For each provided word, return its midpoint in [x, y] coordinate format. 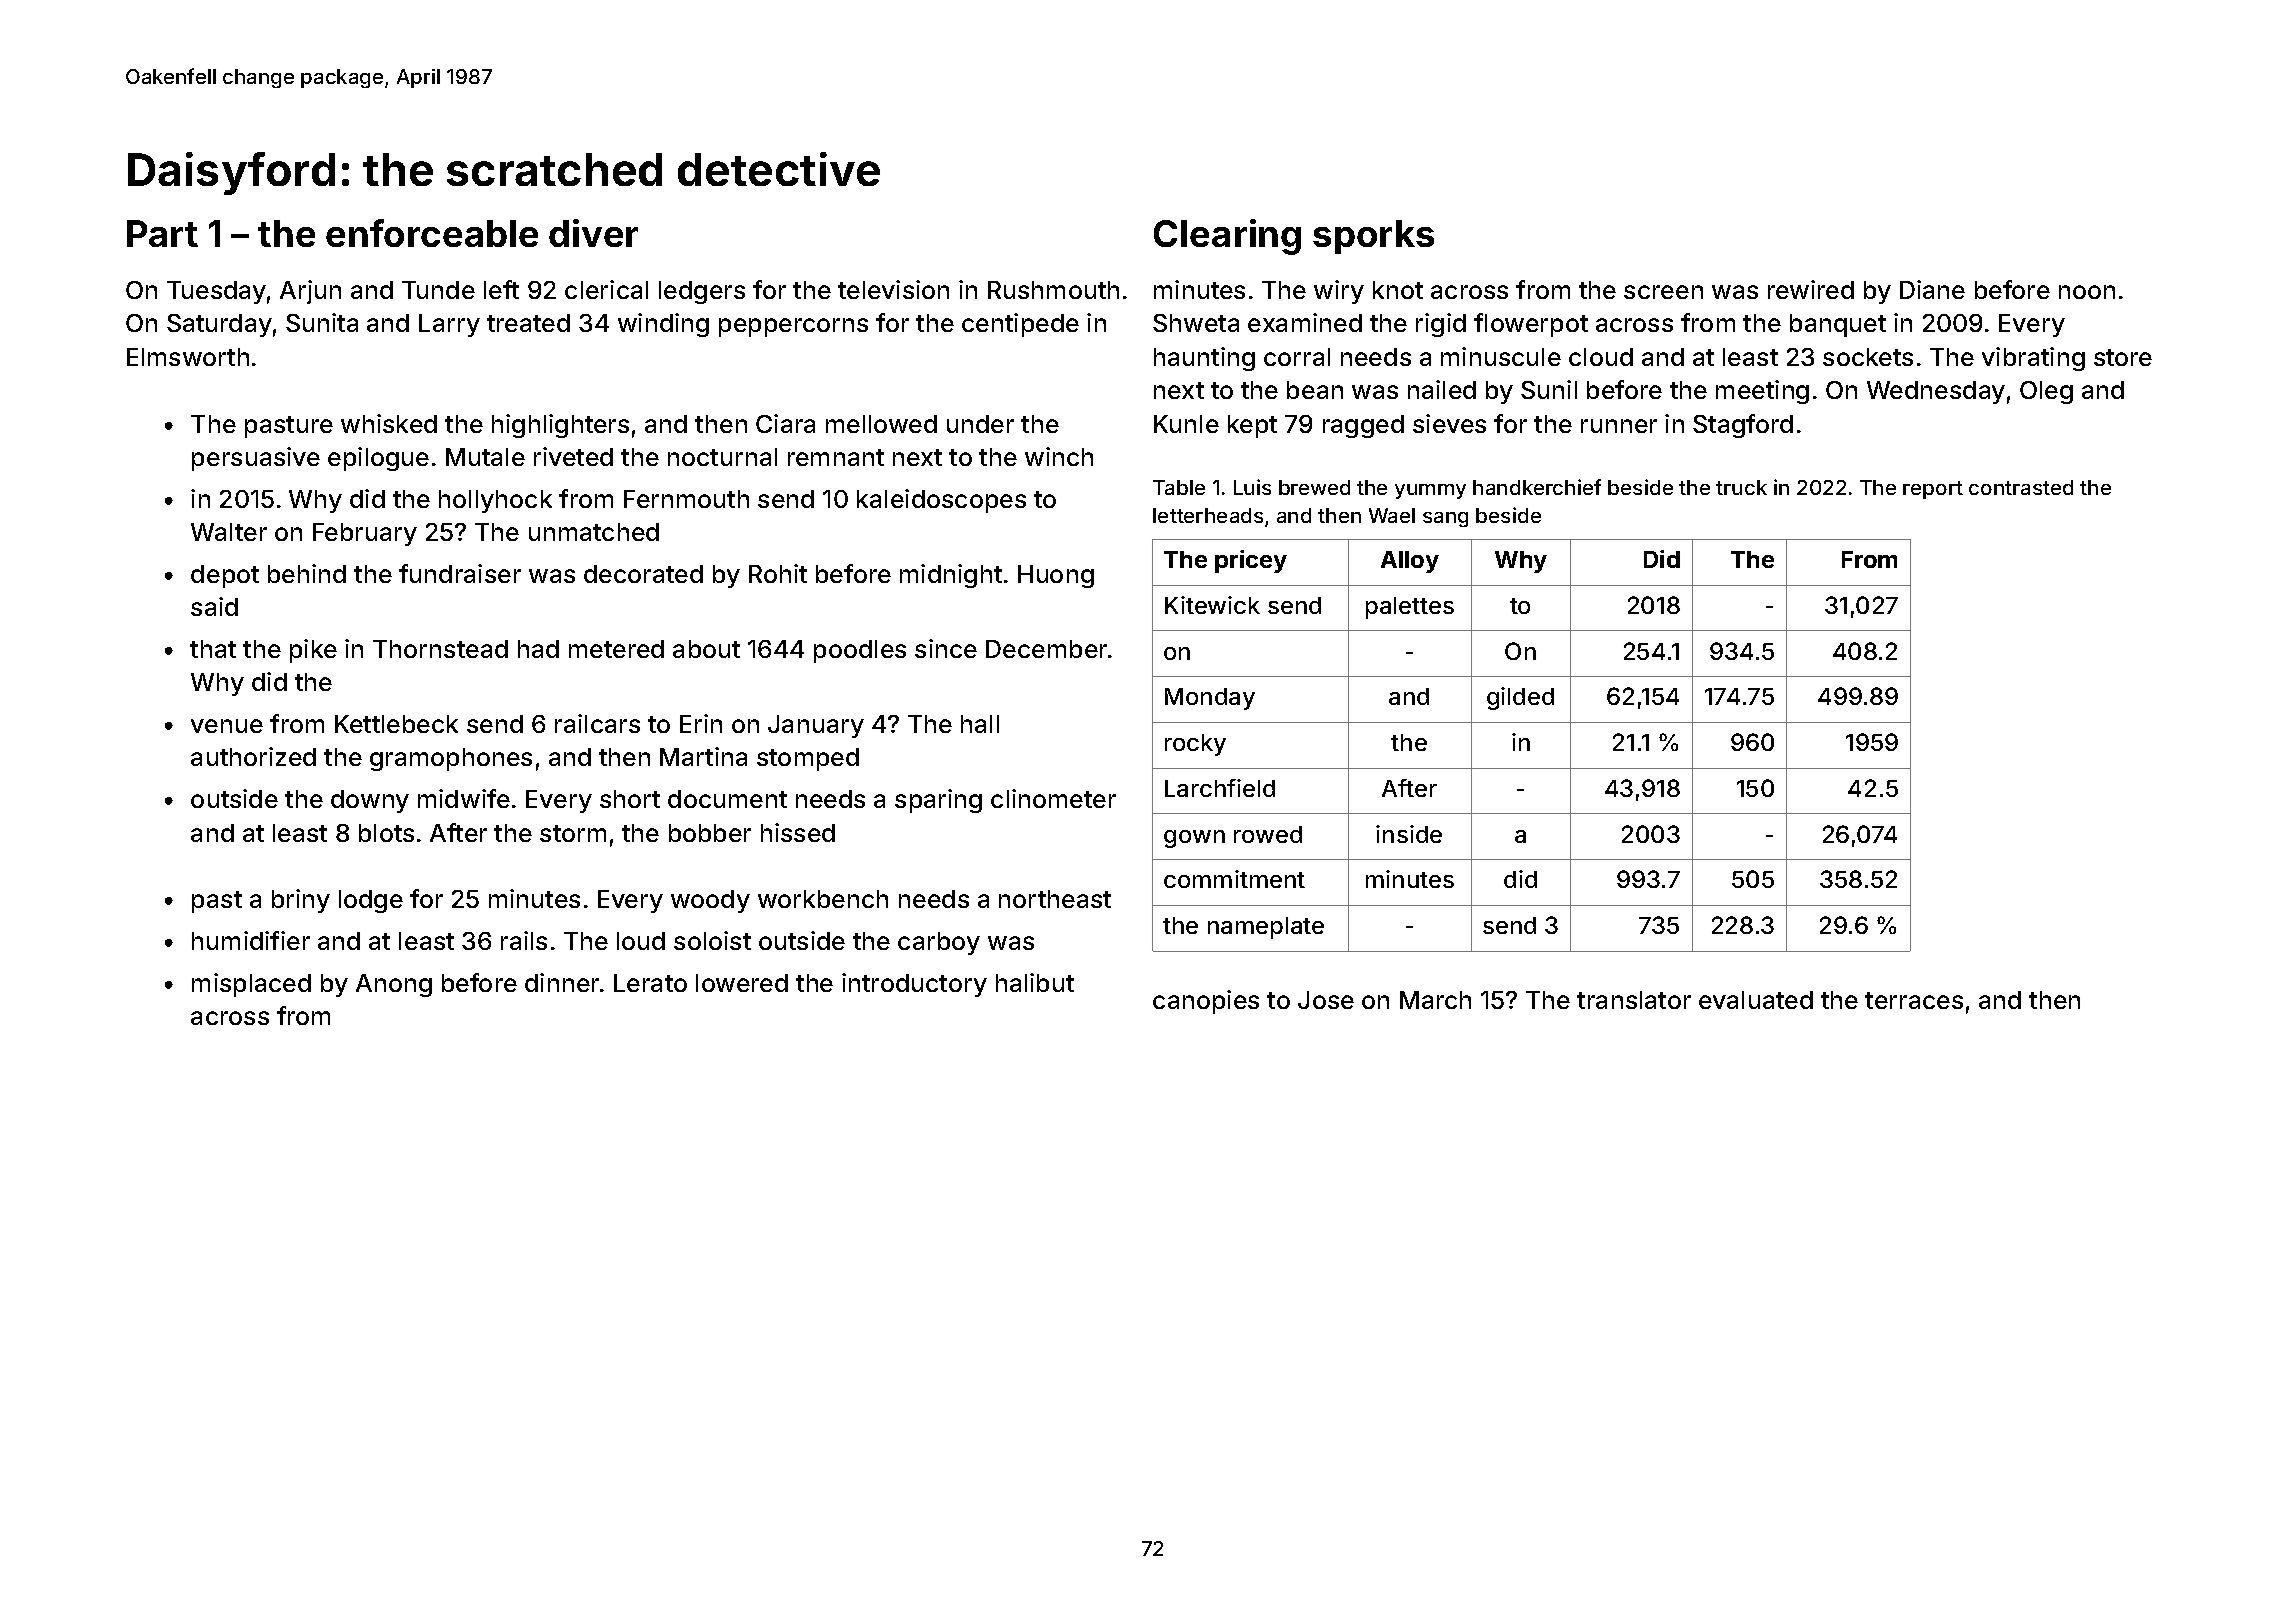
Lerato [650, 983]
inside [1409, 834]
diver [593, 233]
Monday [1210, 699]
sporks [1373, 237]
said [214, 606]
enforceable [432, 233]
